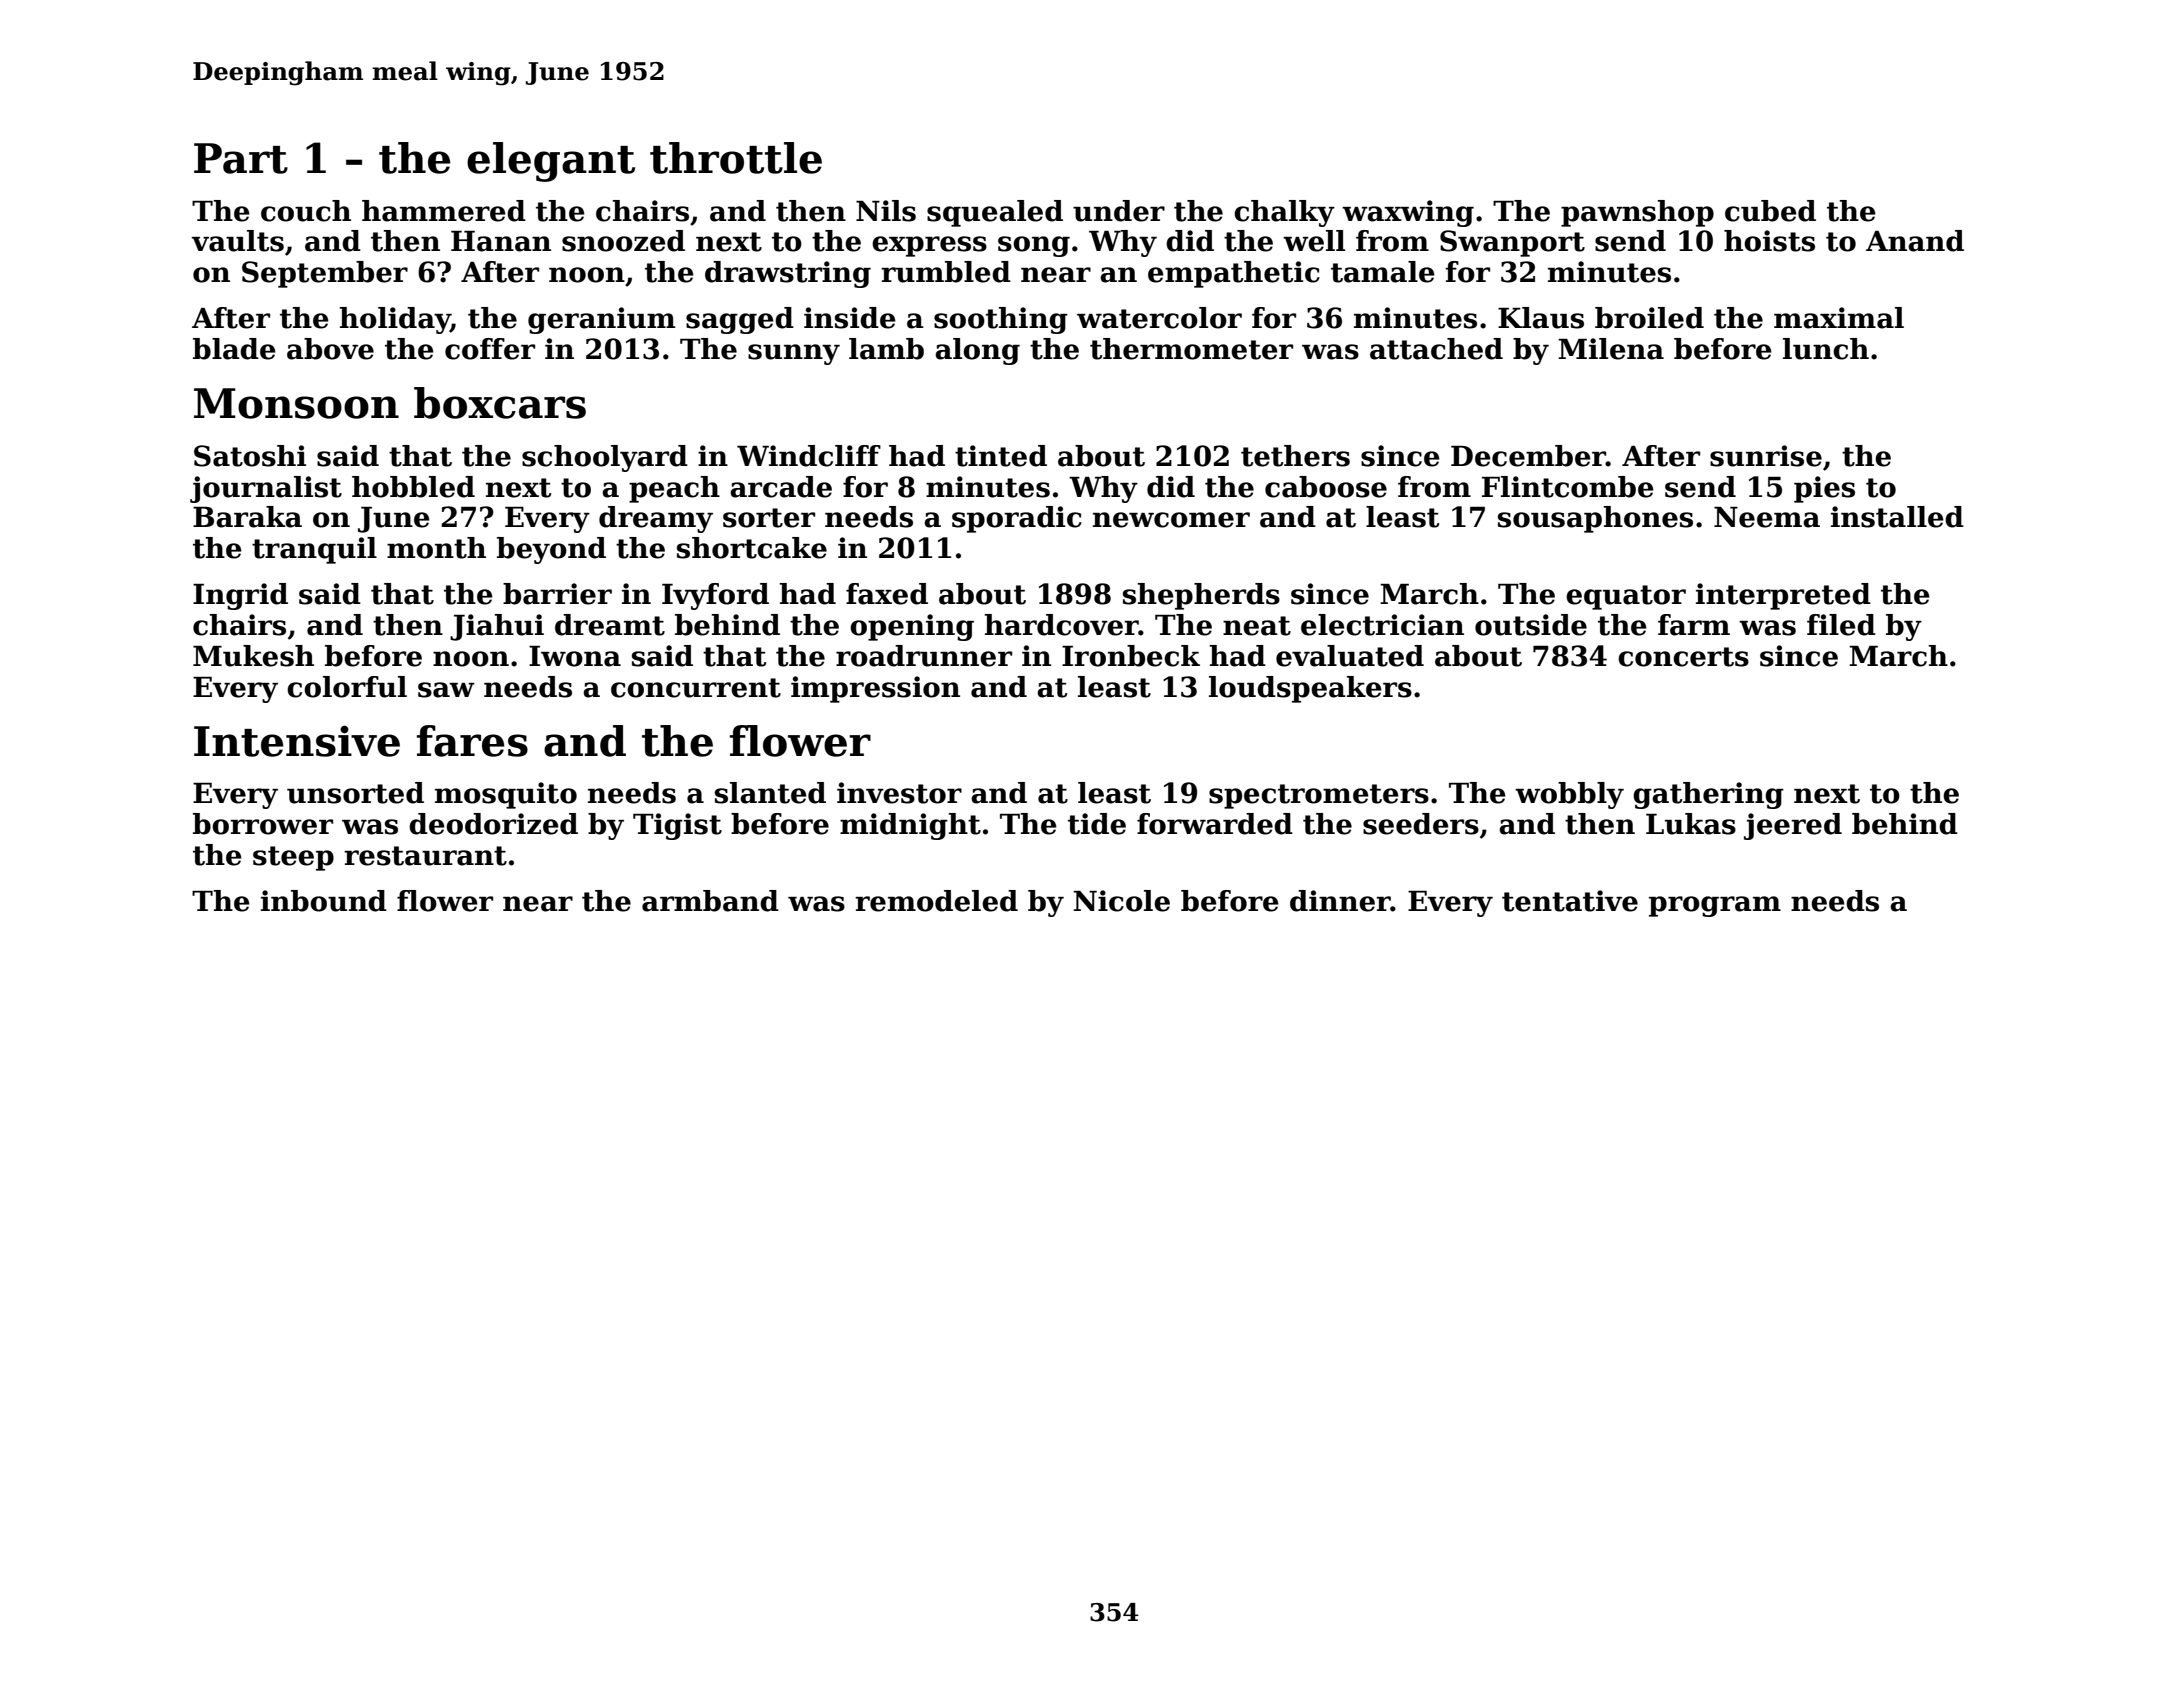 This image has height=1683, width=2178. Describe the element at coordinates (1793, 826) in the image. I see `jeered` at that location.
